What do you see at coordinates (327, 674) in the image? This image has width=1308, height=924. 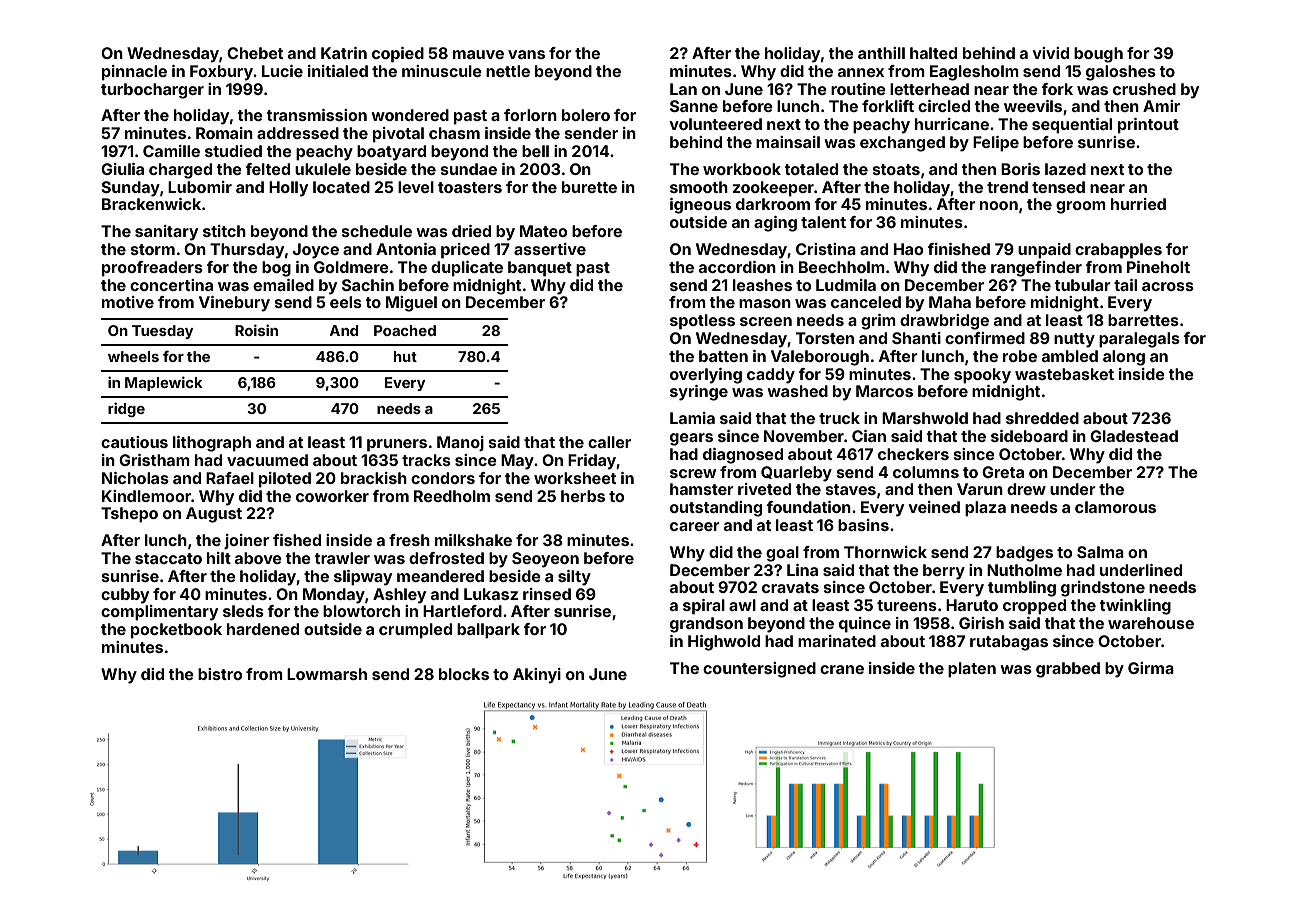 I see `Lowmarsh` at bounding box center [327, 674].
